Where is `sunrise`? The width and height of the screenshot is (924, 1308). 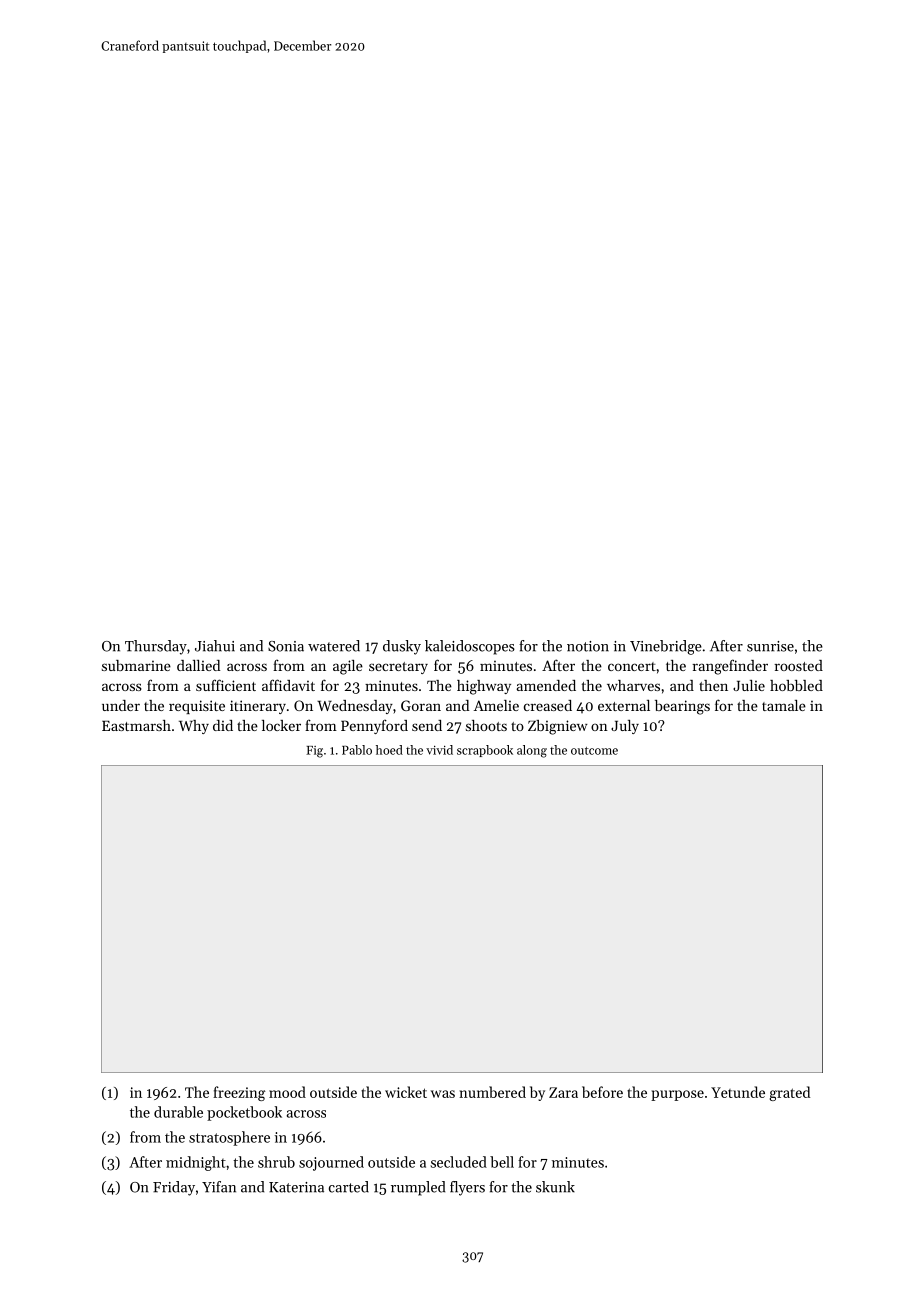
sunrise is located at coordinates (770, 646).
